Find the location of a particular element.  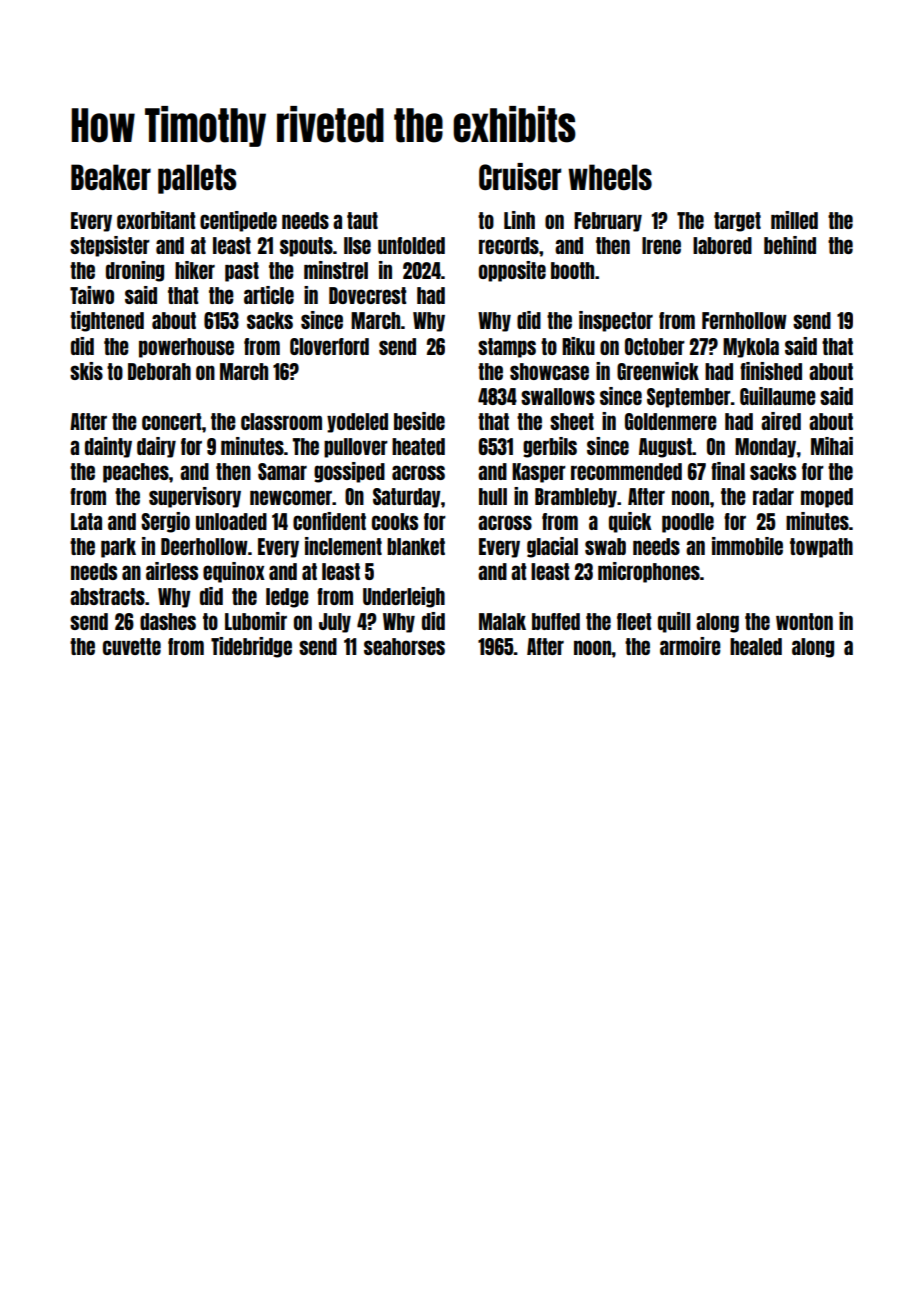

yodeled is located at coordinates (357, 423).
